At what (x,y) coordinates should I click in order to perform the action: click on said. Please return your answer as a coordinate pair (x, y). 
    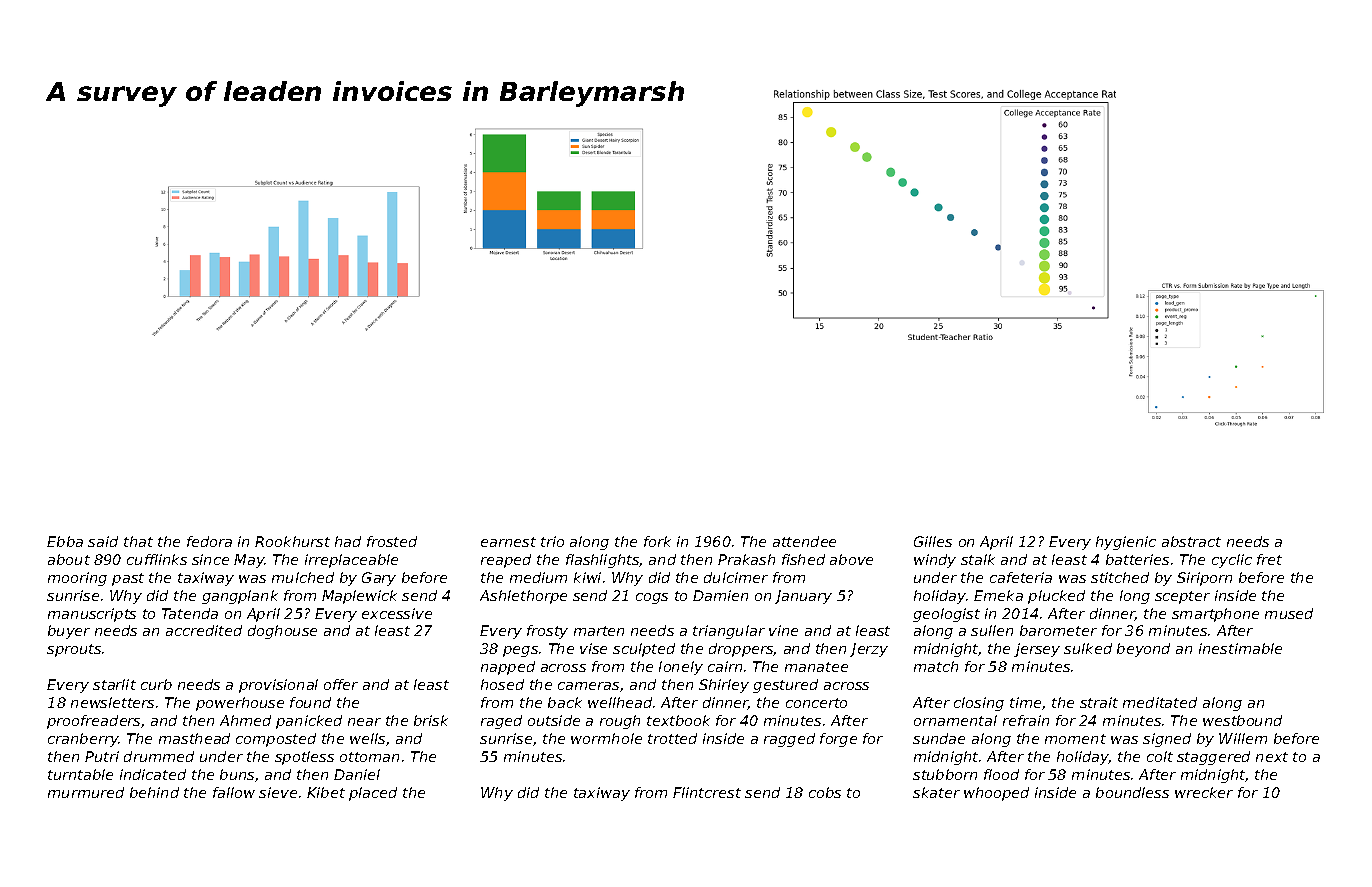
    Looking at the image, I should click on (103, 541).
